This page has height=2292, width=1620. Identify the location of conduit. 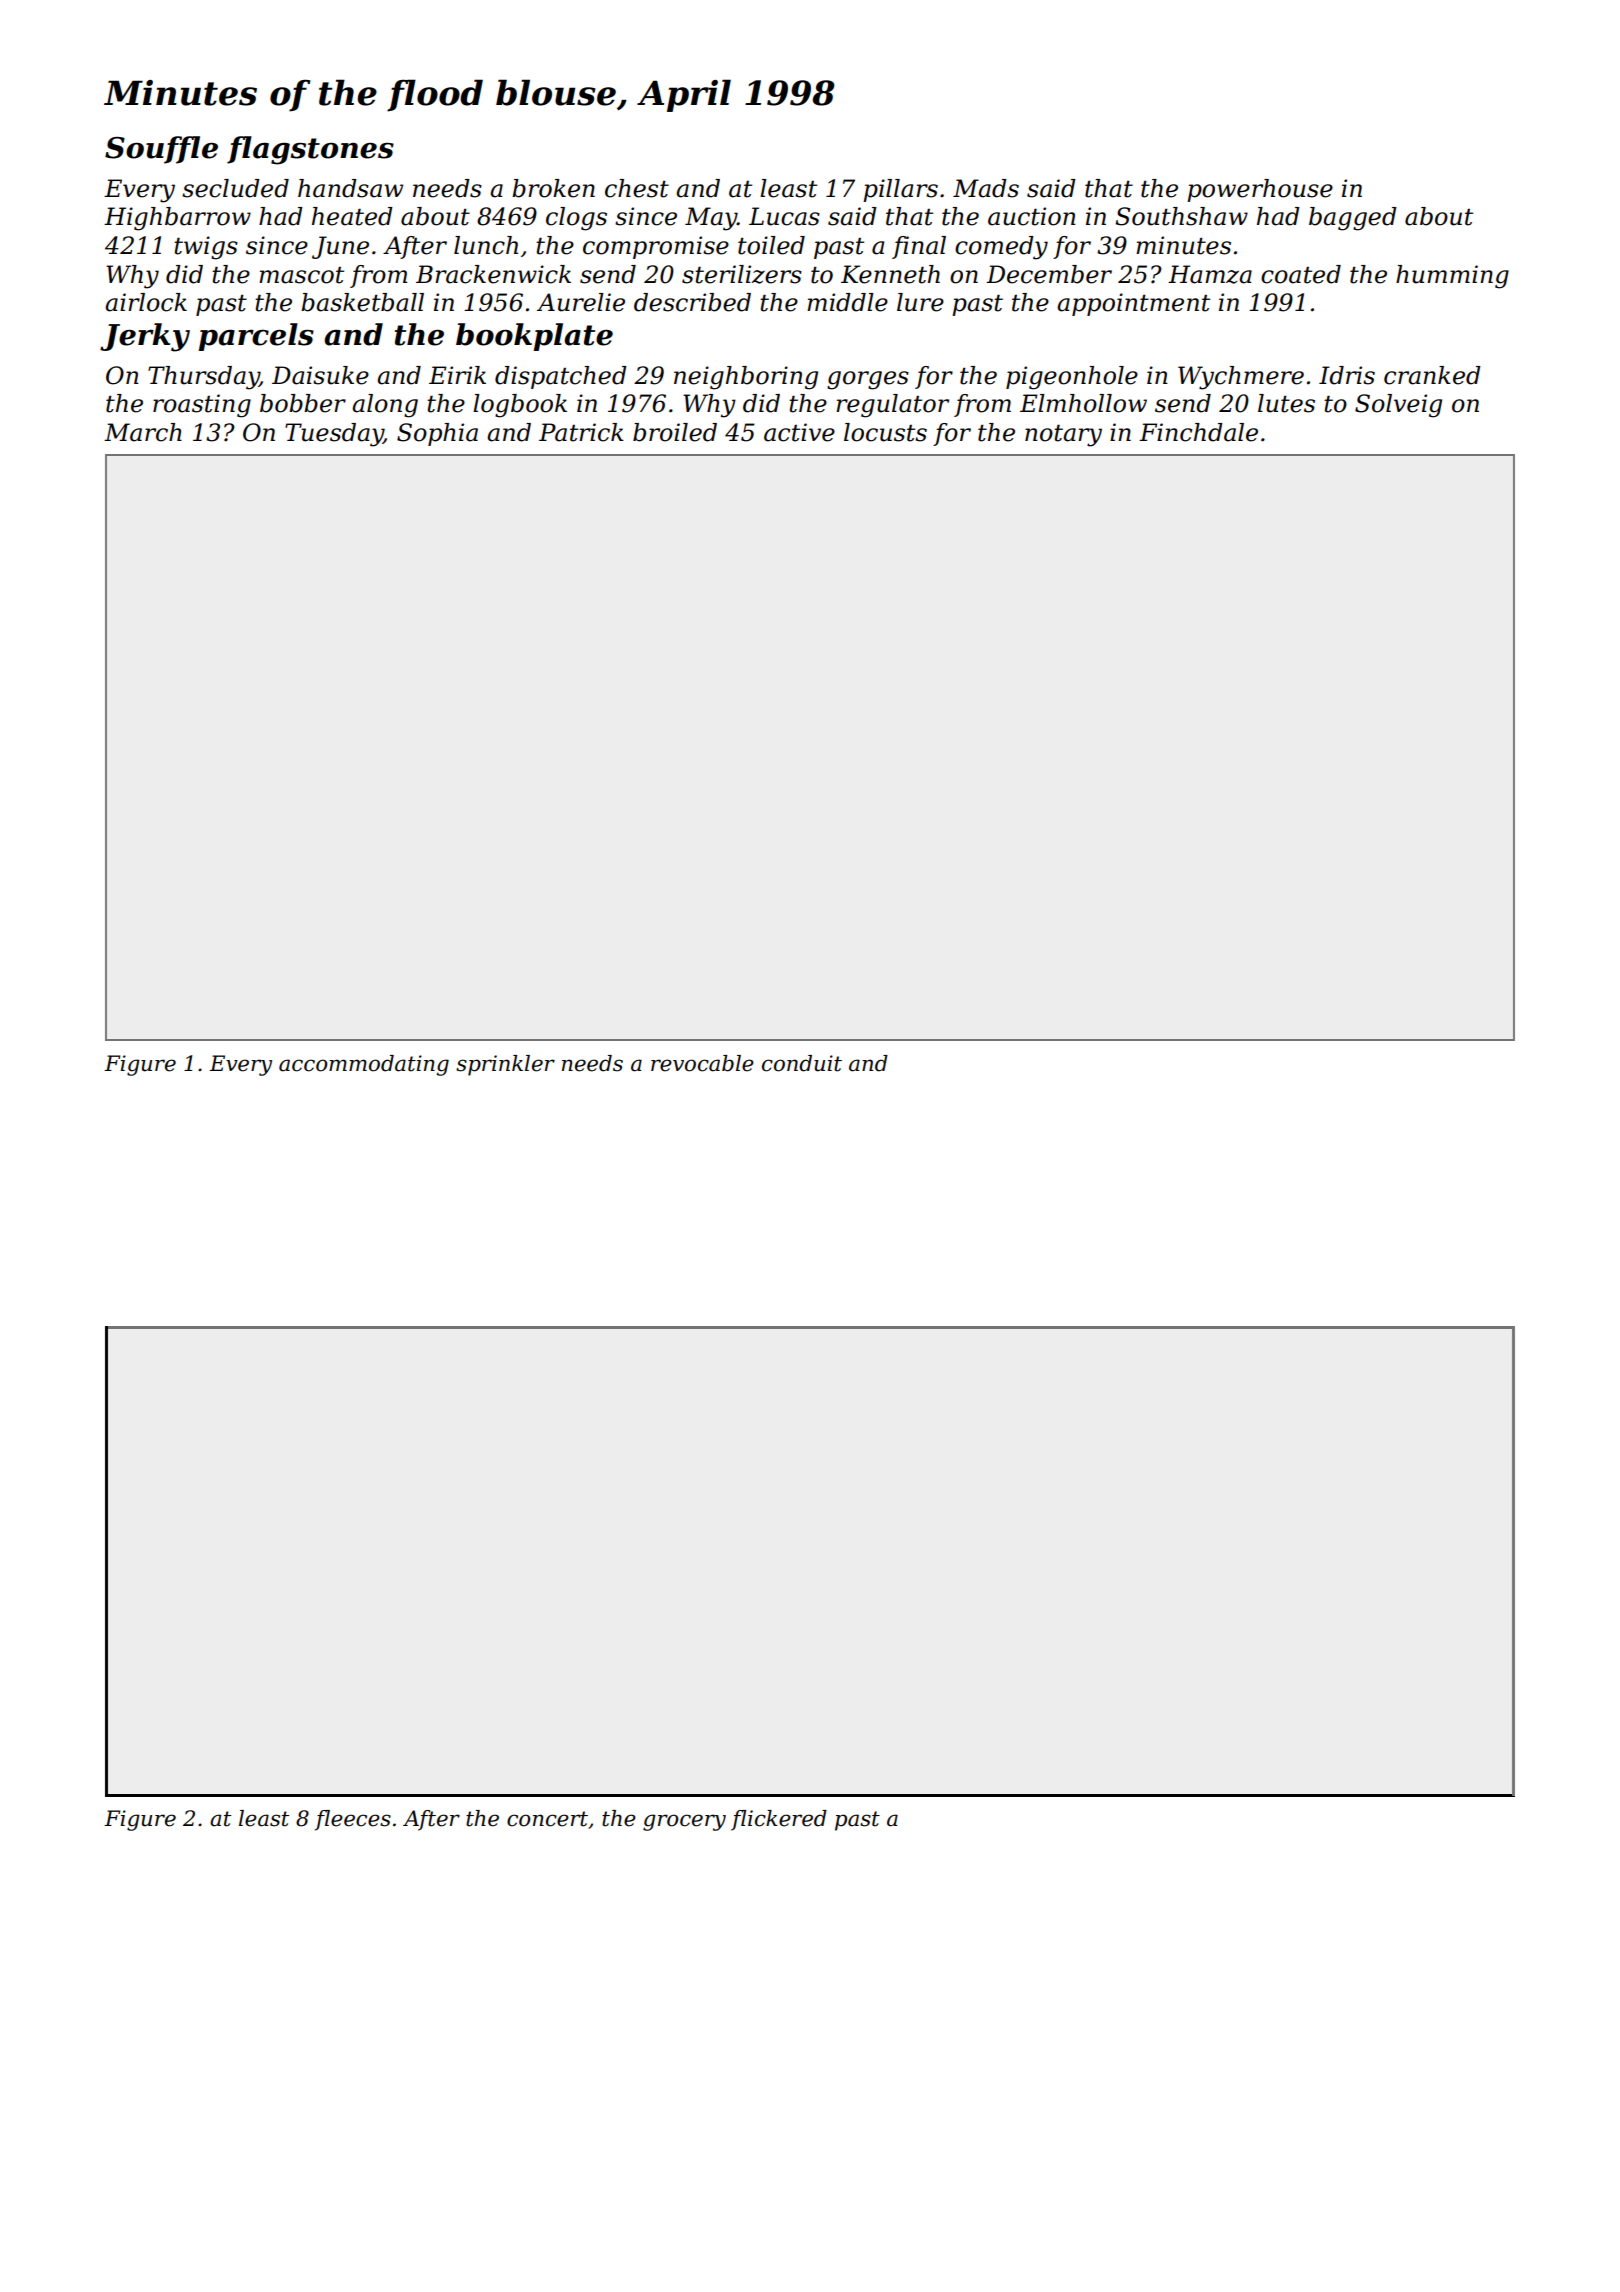
(802, 1063).
